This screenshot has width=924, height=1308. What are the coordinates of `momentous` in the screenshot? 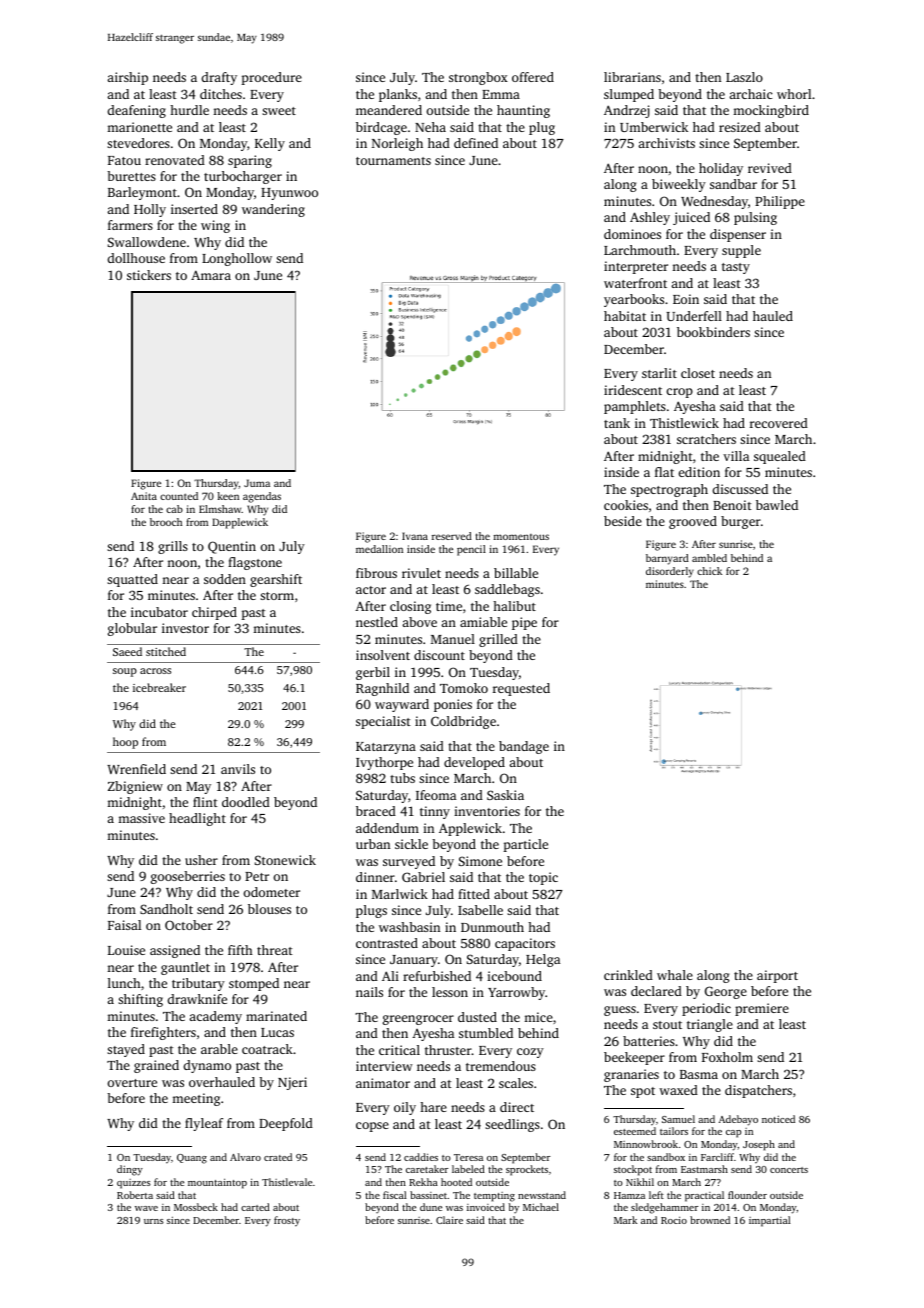 It's located at (521, 537).
